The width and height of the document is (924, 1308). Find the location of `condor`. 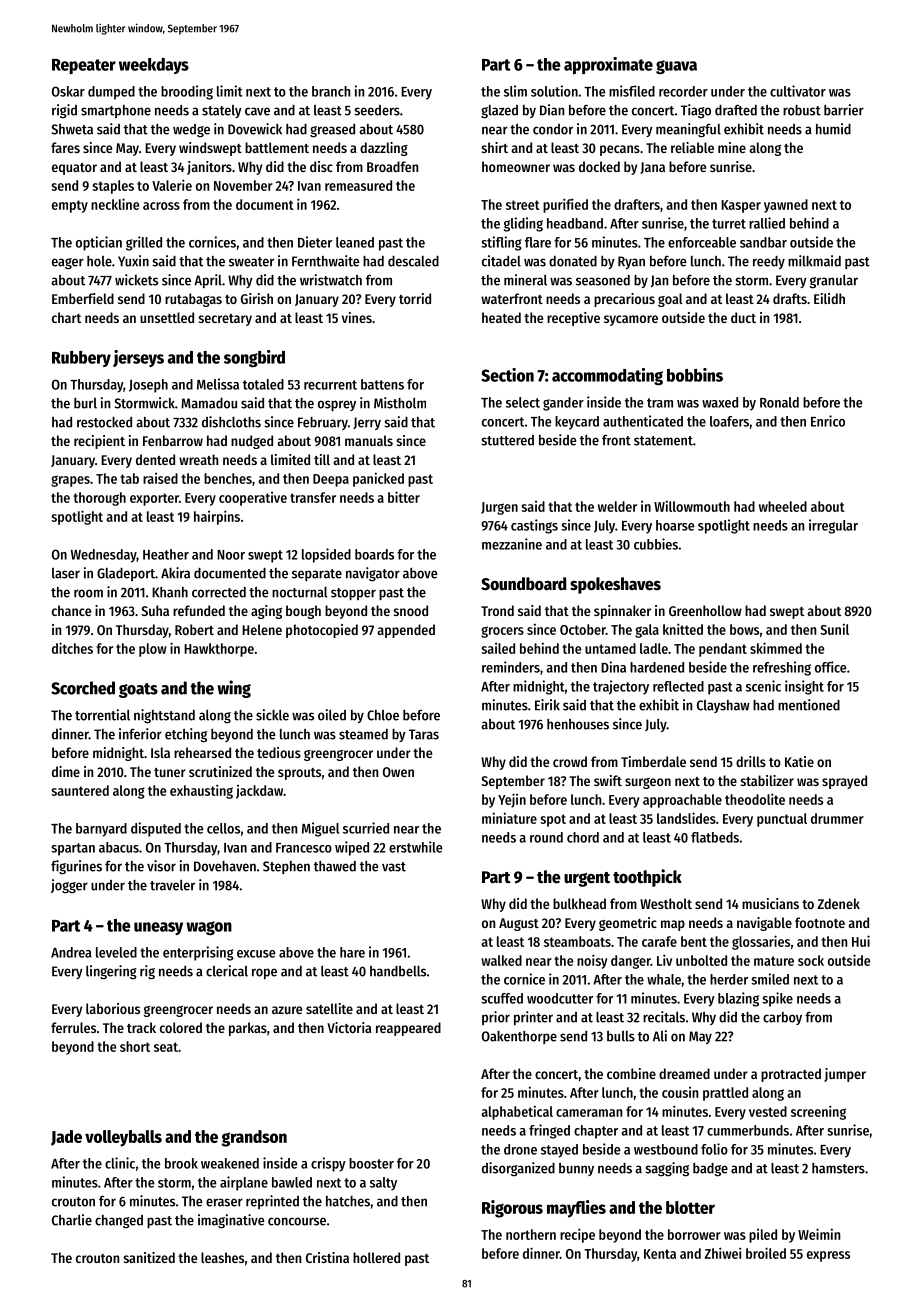

condor is located at coordinates (553, 129).
